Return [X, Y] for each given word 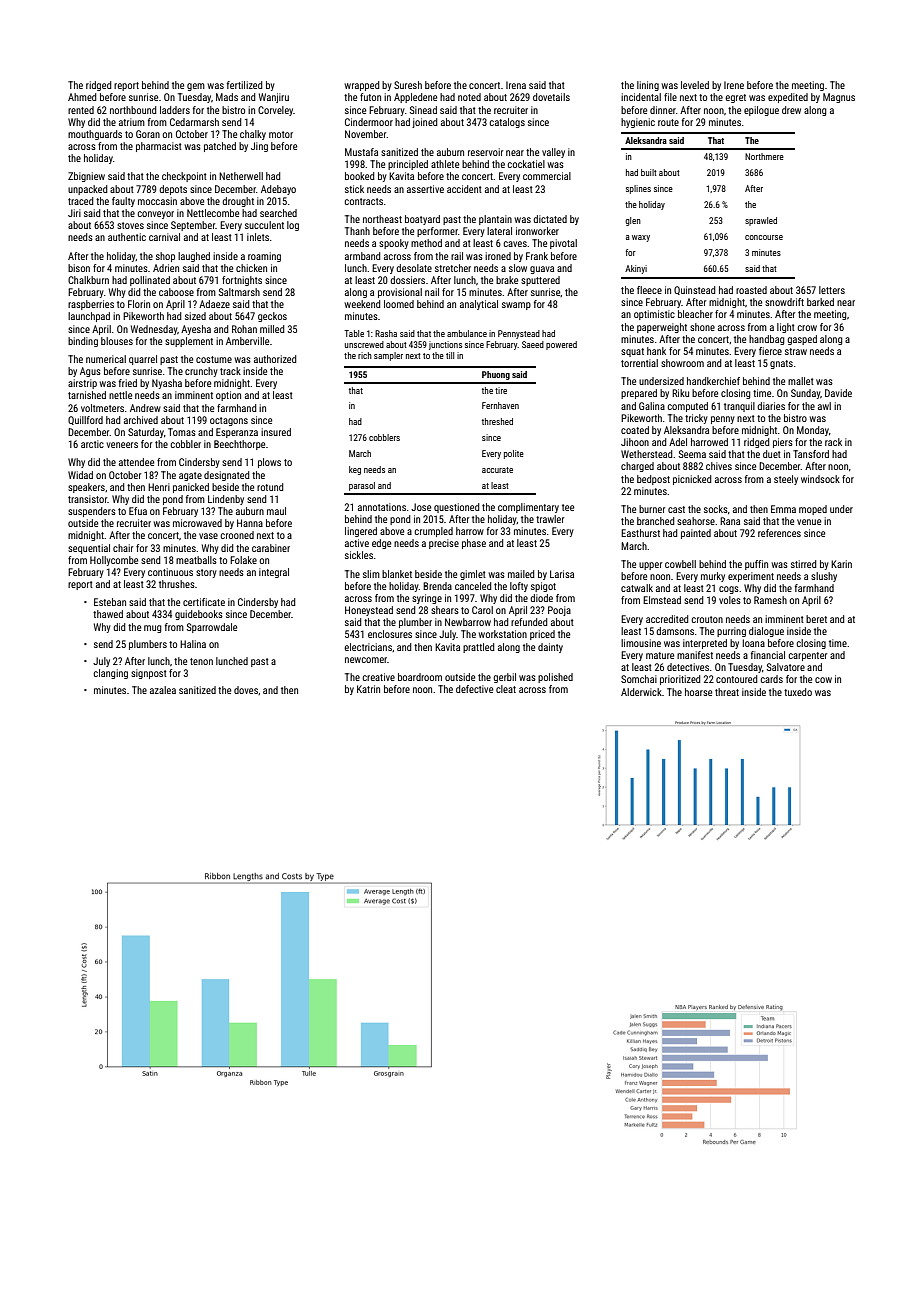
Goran [148, 134]
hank [656, 351]
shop [165, 257]
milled [272, 329]
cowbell [680, 564]
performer [437, 232]
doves [246, 690]
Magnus [839, 98]
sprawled [761, 221]
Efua [138, 511]
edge [381, 544]
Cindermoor [369, 122]
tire [501, 390]
